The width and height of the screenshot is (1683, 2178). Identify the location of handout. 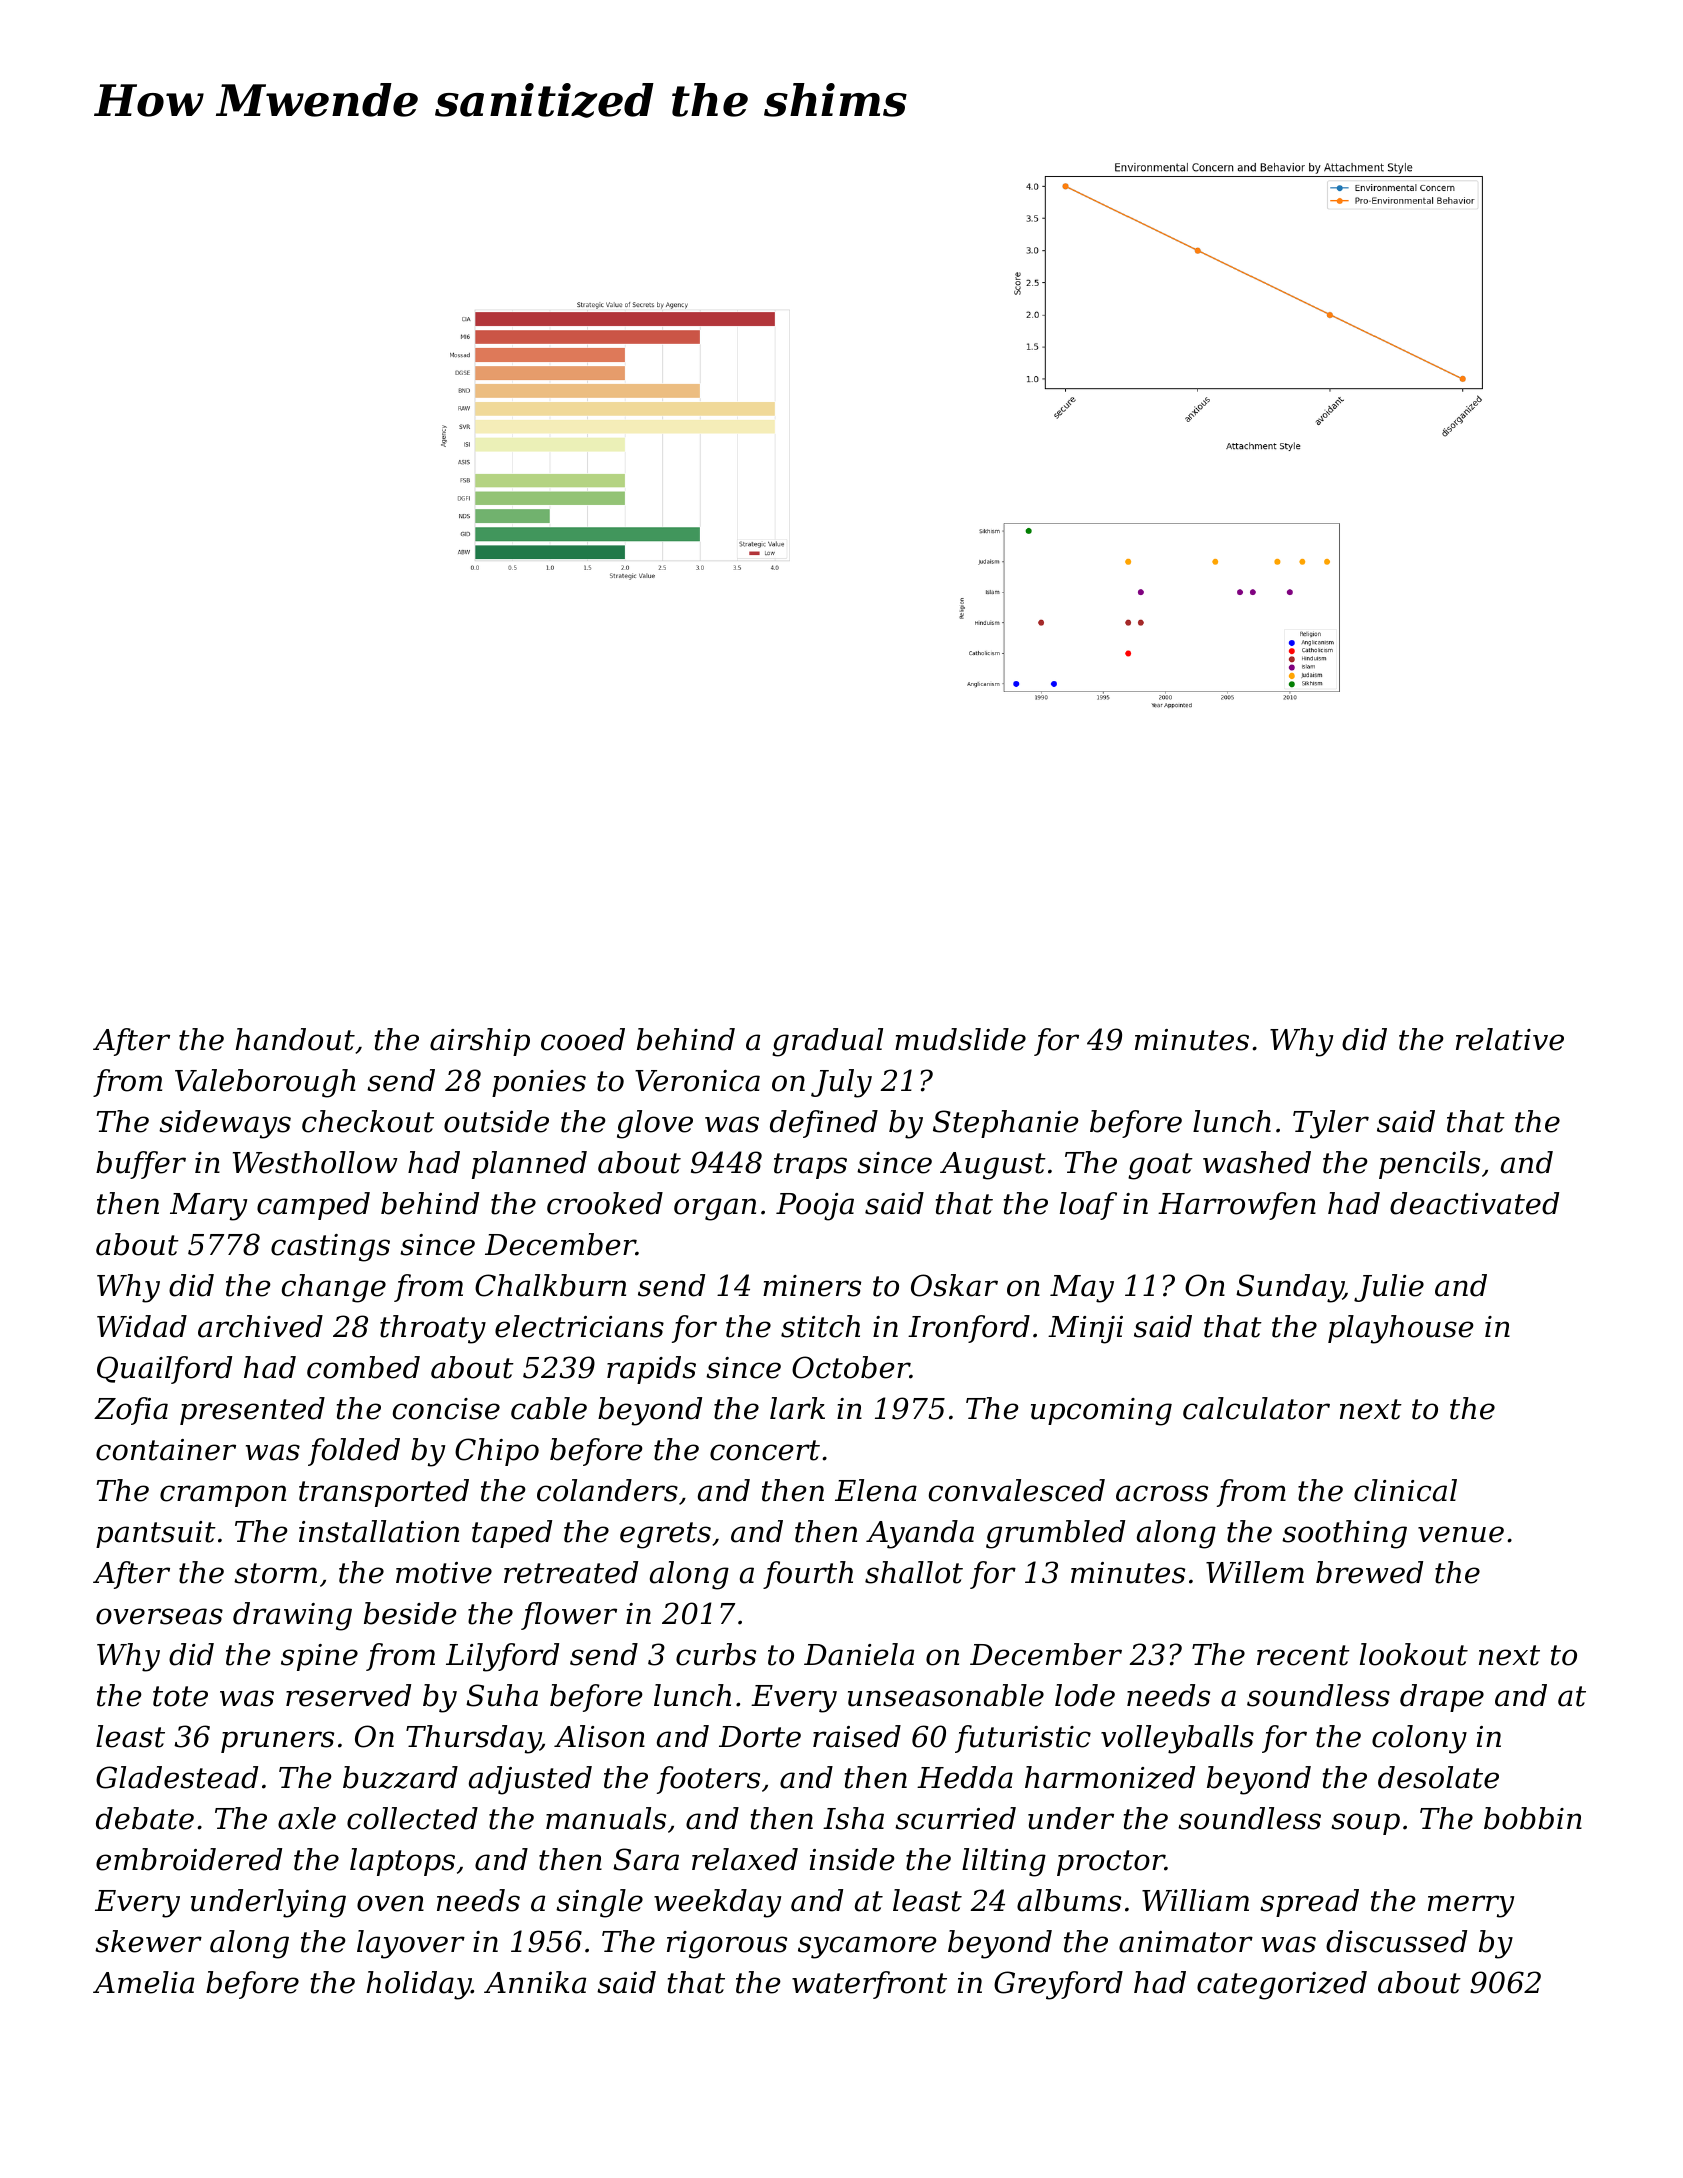
(295, 1039).
